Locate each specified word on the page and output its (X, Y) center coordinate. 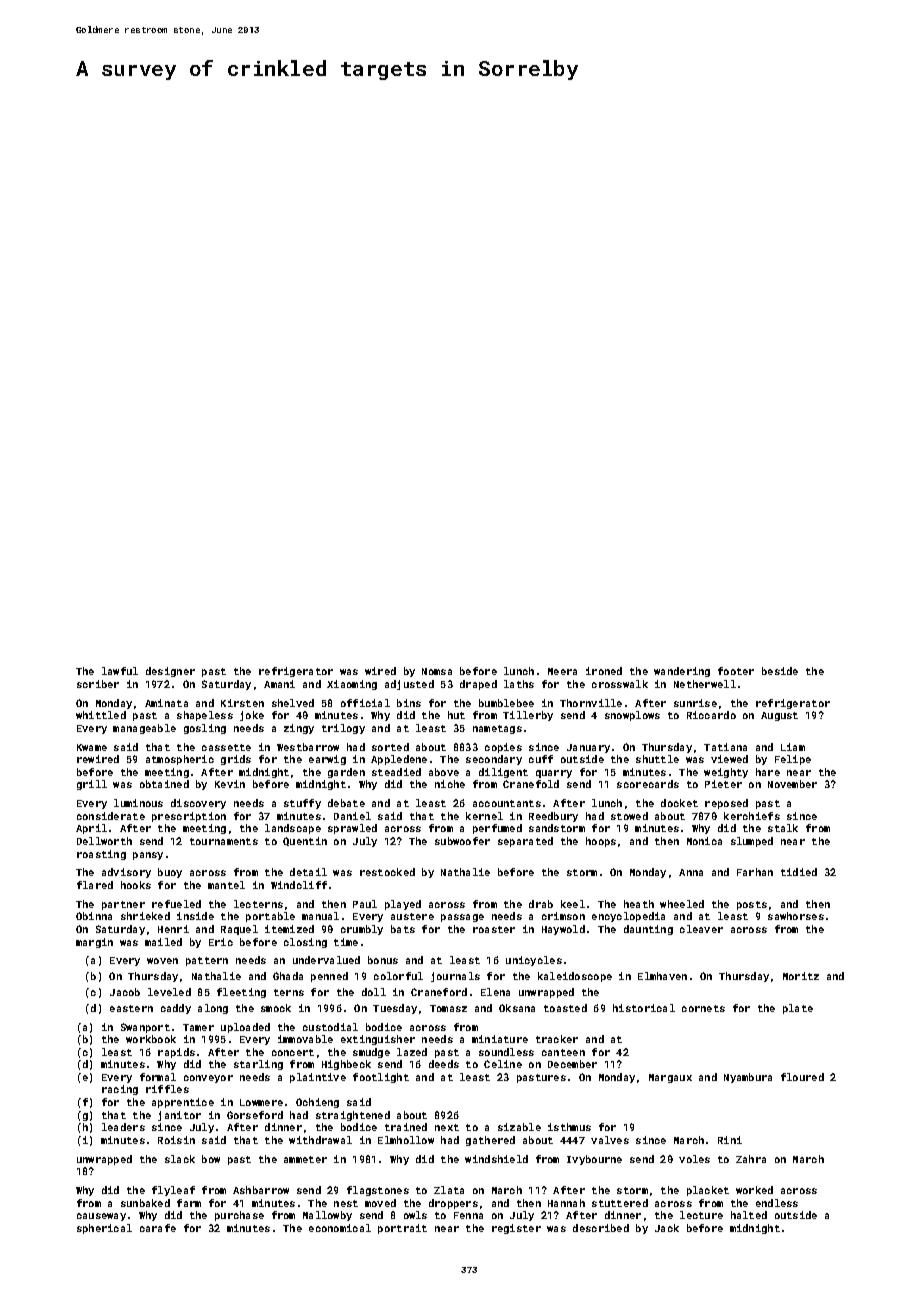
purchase (239, 1216)
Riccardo (711, 715)
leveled (169, 992)
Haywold (563, 930)
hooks (136, 885)
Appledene (399, 760)
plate (798, 1009)
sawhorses (796, 916)
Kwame (92, 747)
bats (403, 929)
